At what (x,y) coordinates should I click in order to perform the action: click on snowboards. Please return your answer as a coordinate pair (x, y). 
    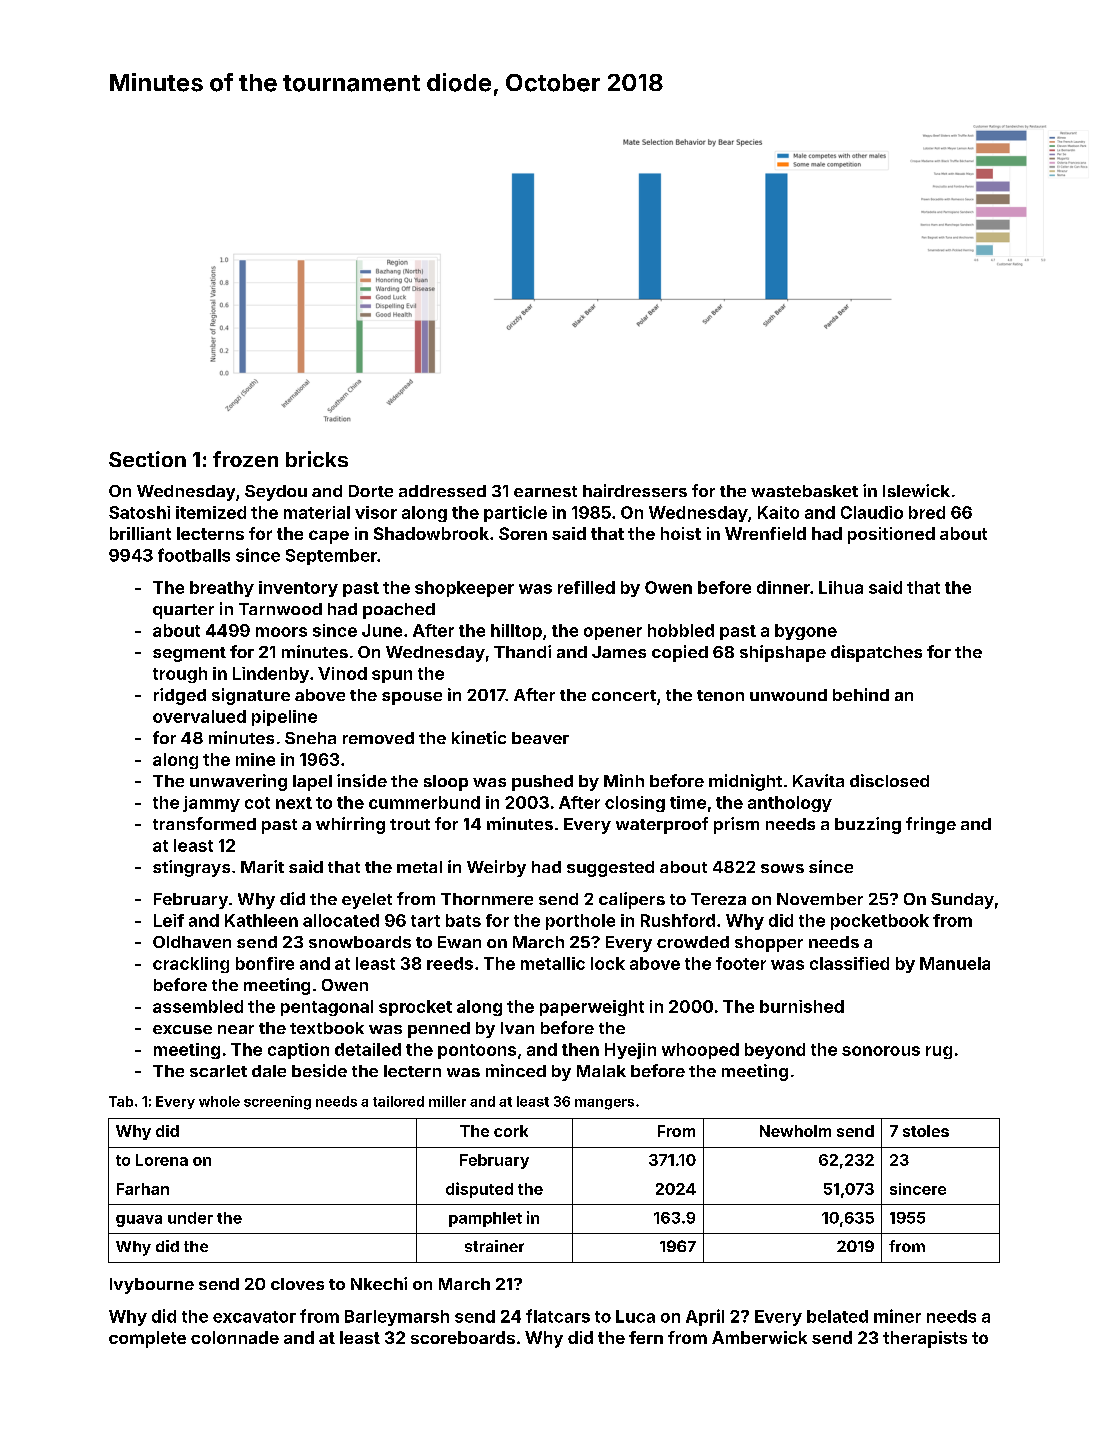
    Looking at the image, I should click on (360, 942).
